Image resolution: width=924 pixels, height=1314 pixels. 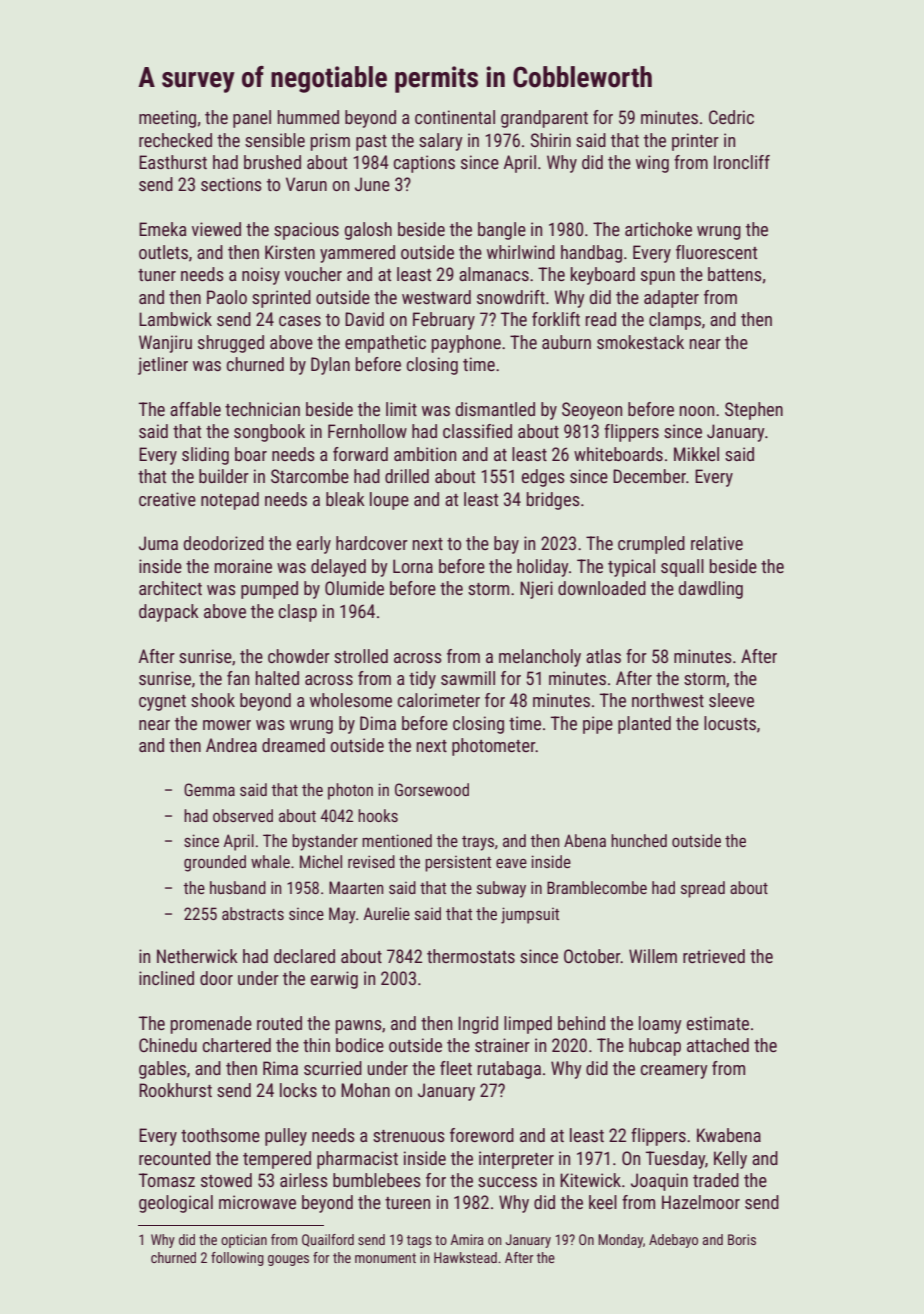 What do you see at coordinates (731, 700) in the screenshot?
I see `sleeve` at bounding box center [731, 700].
